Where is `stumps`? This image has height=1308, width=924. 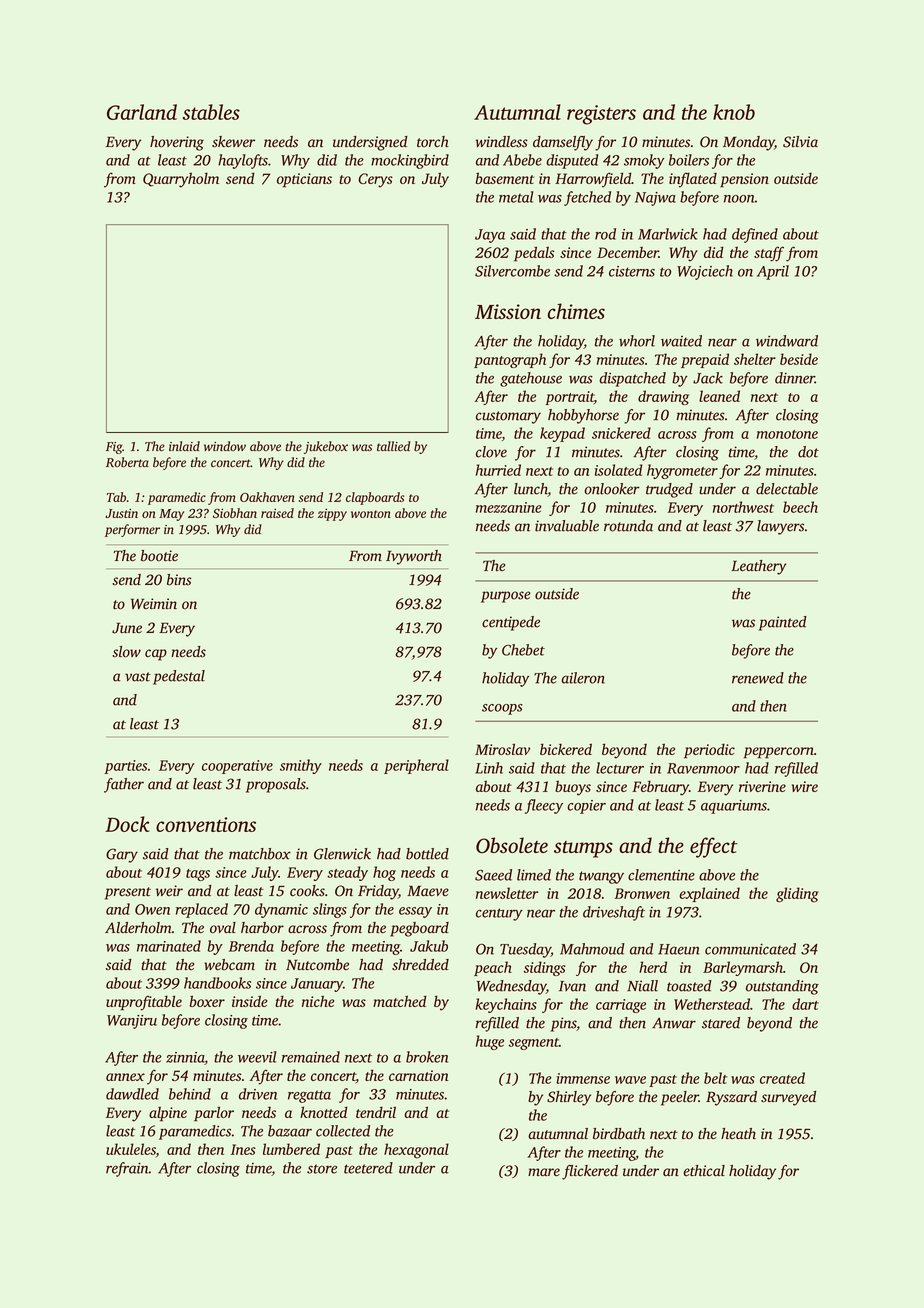 stumps is located at coordinates (583, 849).
